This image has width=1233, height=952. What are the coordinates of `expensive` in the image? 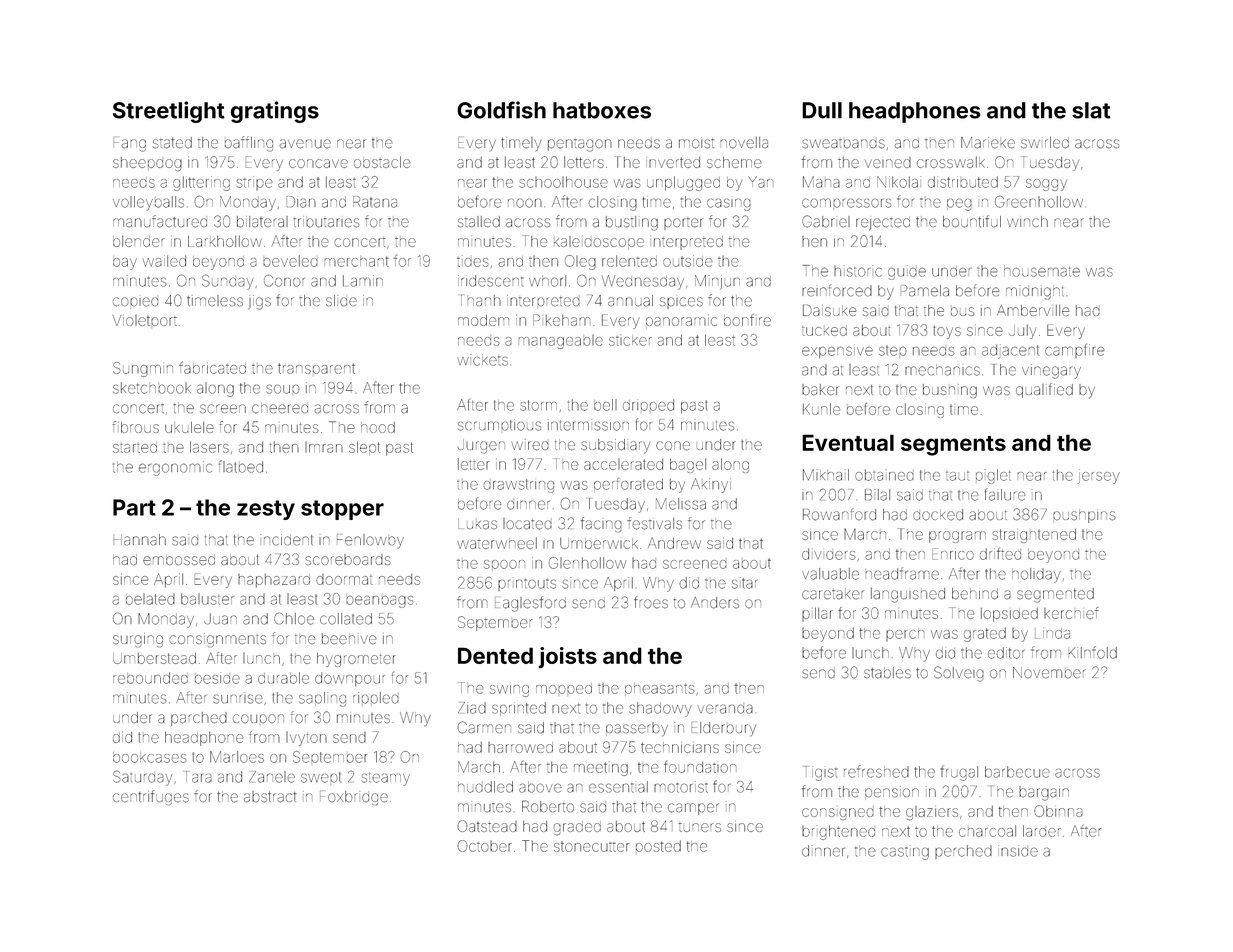 It's located at (837, 351).
